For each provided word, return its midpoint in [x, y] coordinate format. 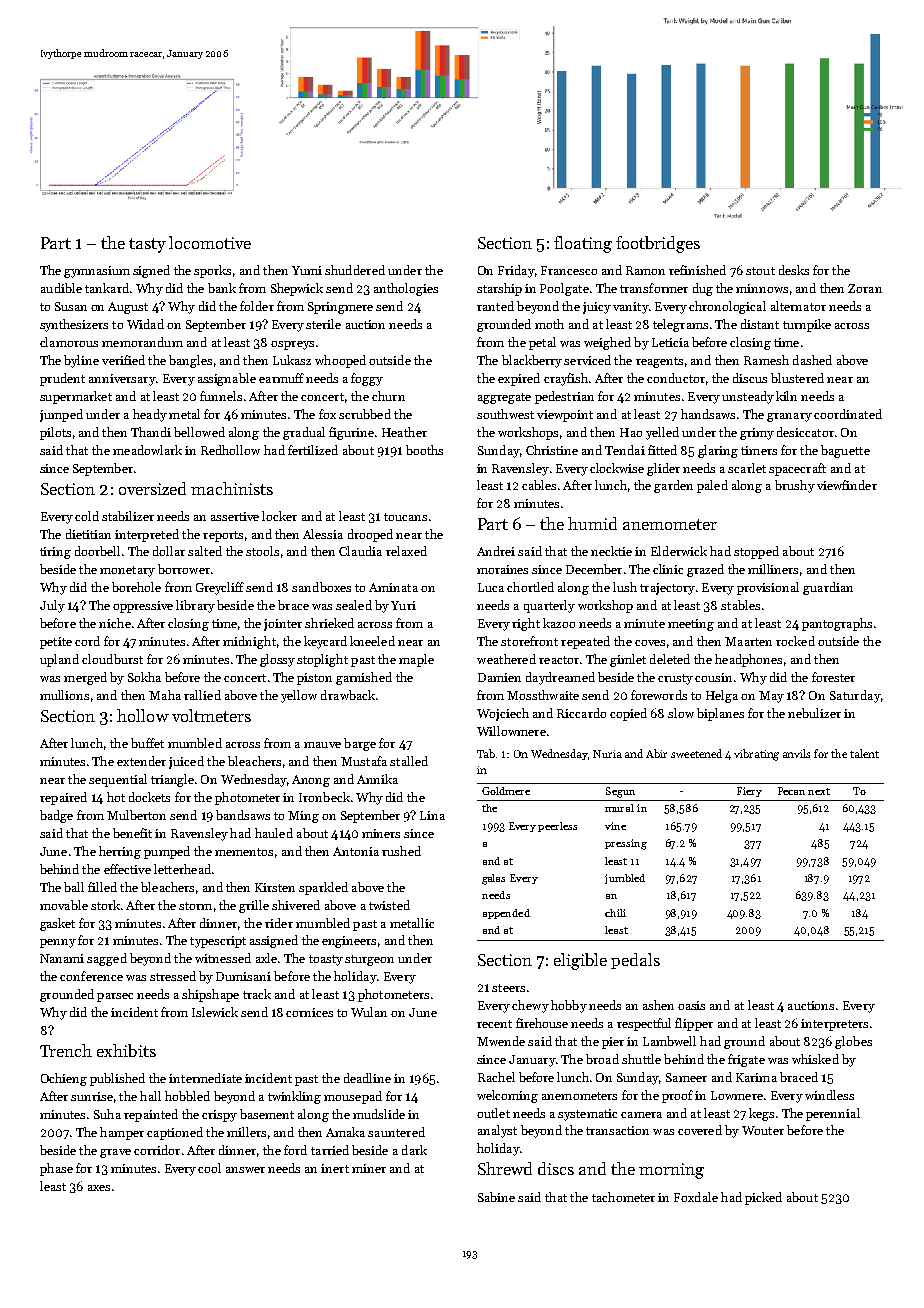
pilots [55, 433]
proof [677, 1096]
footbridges [658, 244]
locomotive [210, 242]
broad [602, 1059]
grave [115, 1153]
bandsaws [243, 815]
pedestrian [564, 397]
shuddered [355, 270]
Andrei [496, 551]
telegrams [680, 325]
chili [615, 913]
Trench [66, 1050]
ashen [658, 1005]
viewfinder [847, 485]
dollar [169, 551]
